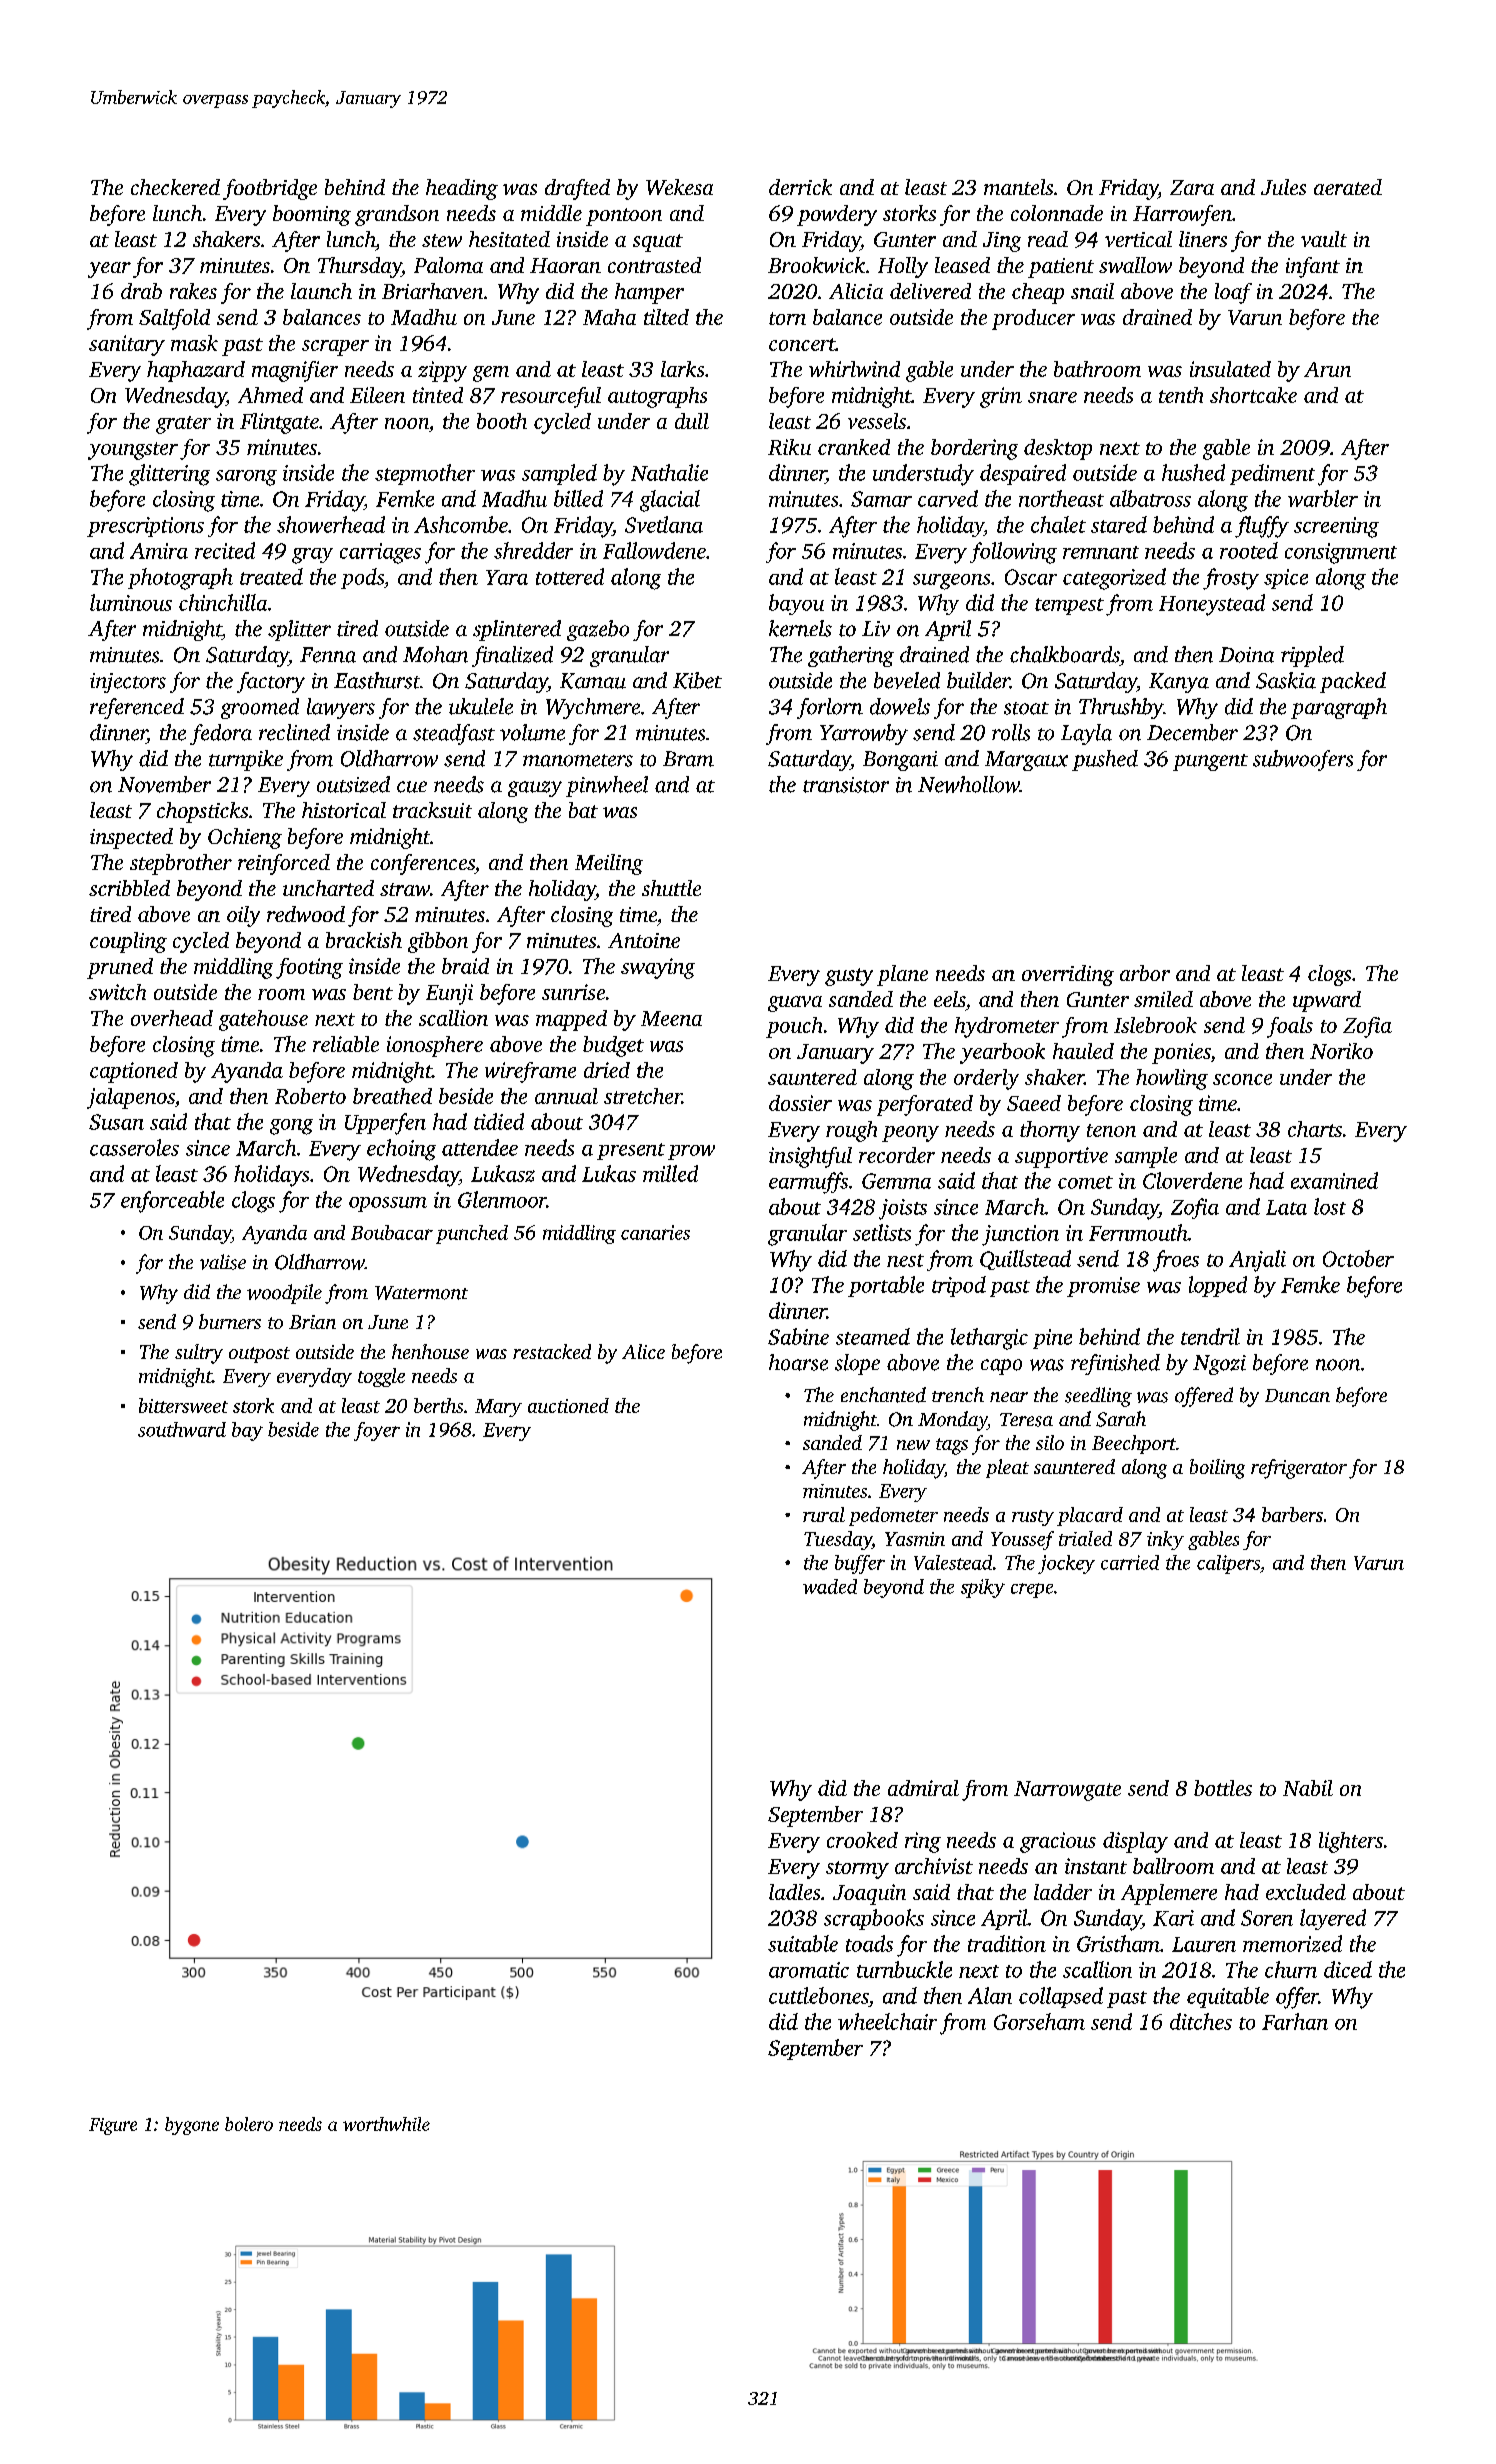  Describe the element at coordinates (1313, 267) in the screenshot. I see `infant` at that location.
